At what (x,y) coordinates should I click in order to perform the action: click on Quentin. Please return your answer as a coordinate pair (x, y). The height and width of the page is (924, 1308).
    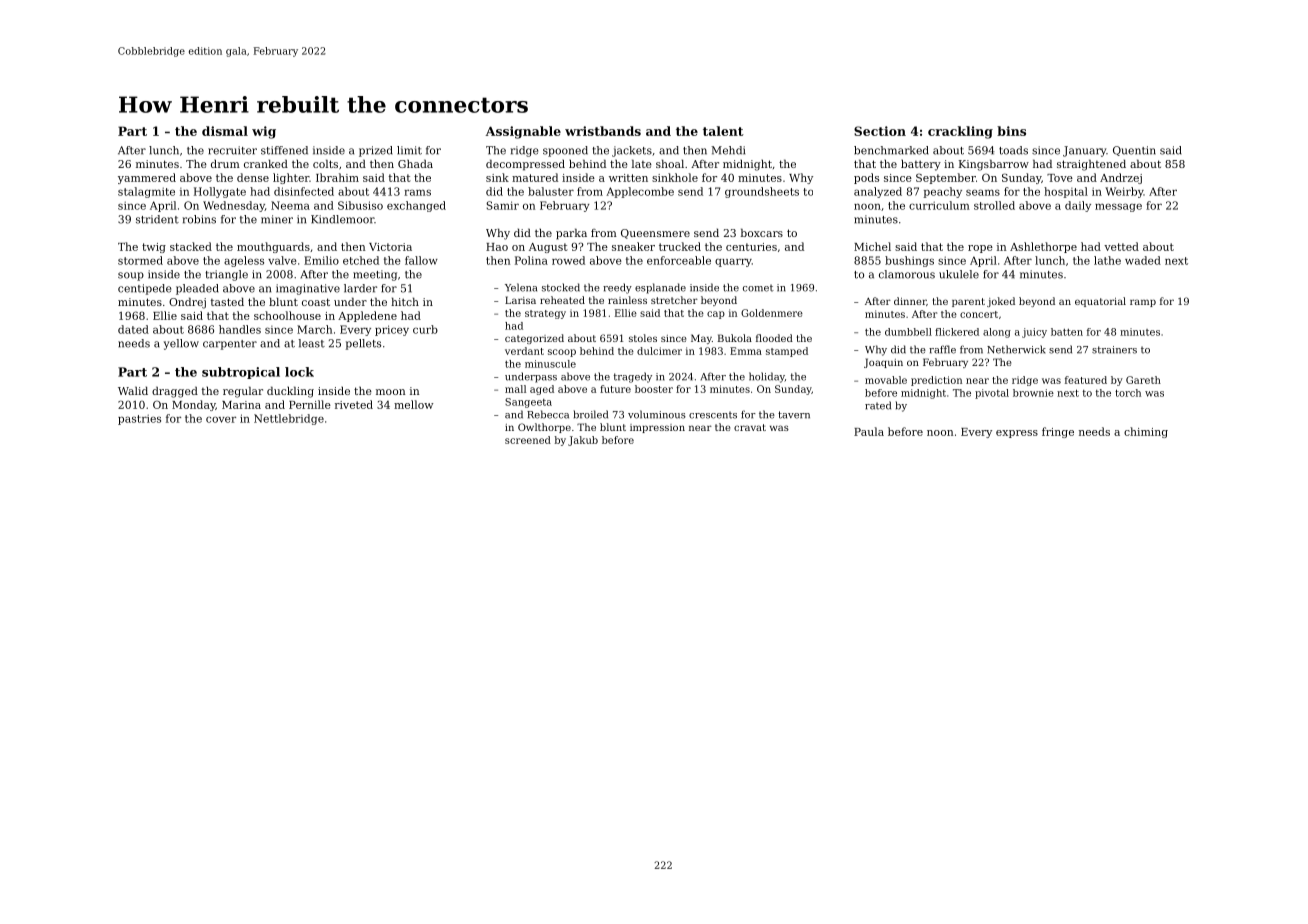
    Looking at the image, I should click on (1134, 151).
